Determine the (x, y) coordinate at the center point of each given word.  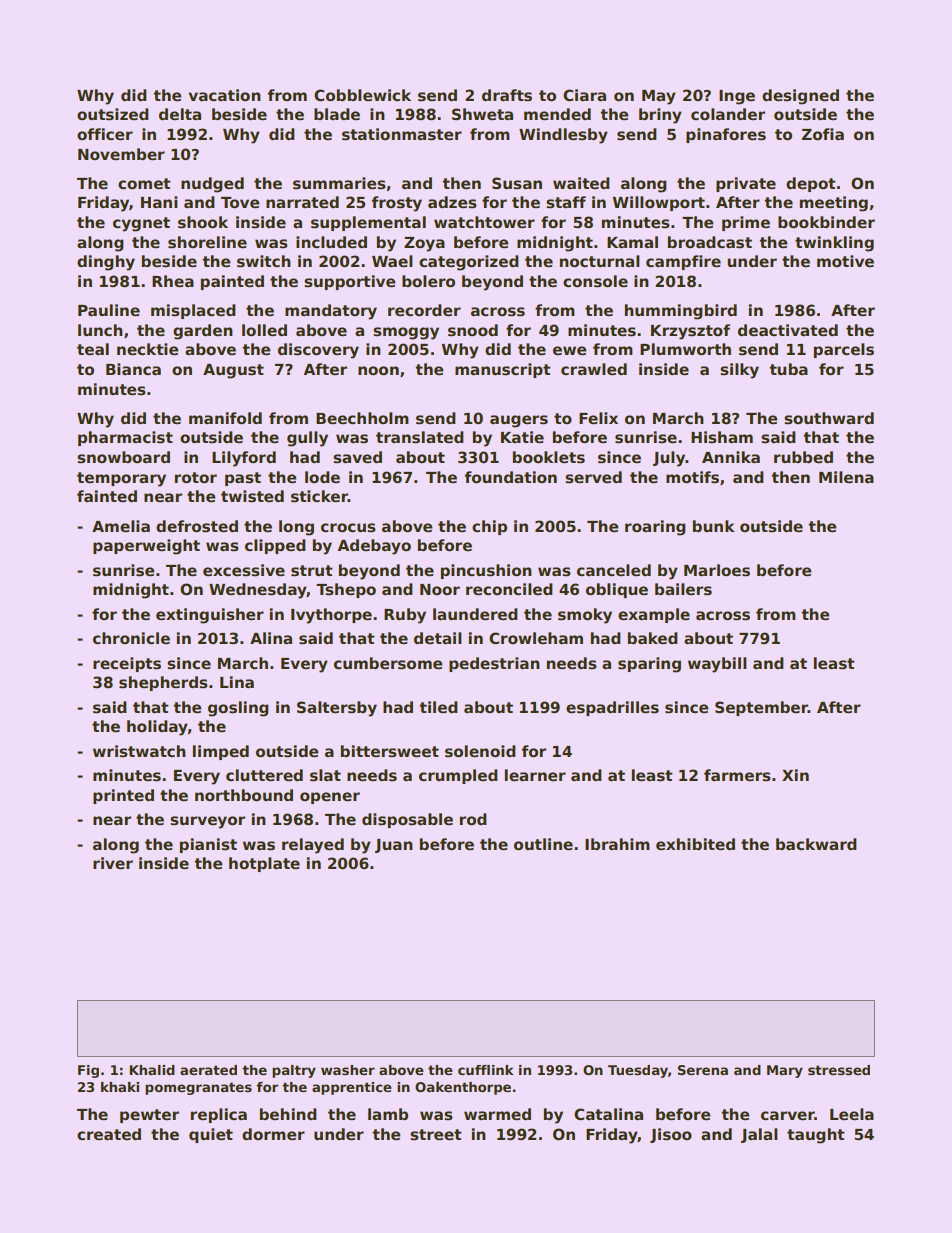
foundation (511, 477)
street (436, 1135)
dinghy (106, 263)
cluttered (264, 775)
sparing (649, 665)
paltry (294, 1071)
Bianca (133, 369)
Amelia (121, 526)
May (659, 97)
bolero (428, 281)
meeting (834, 204)
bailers (683, 589)
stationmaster (402, 134)
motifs (692, 477)
